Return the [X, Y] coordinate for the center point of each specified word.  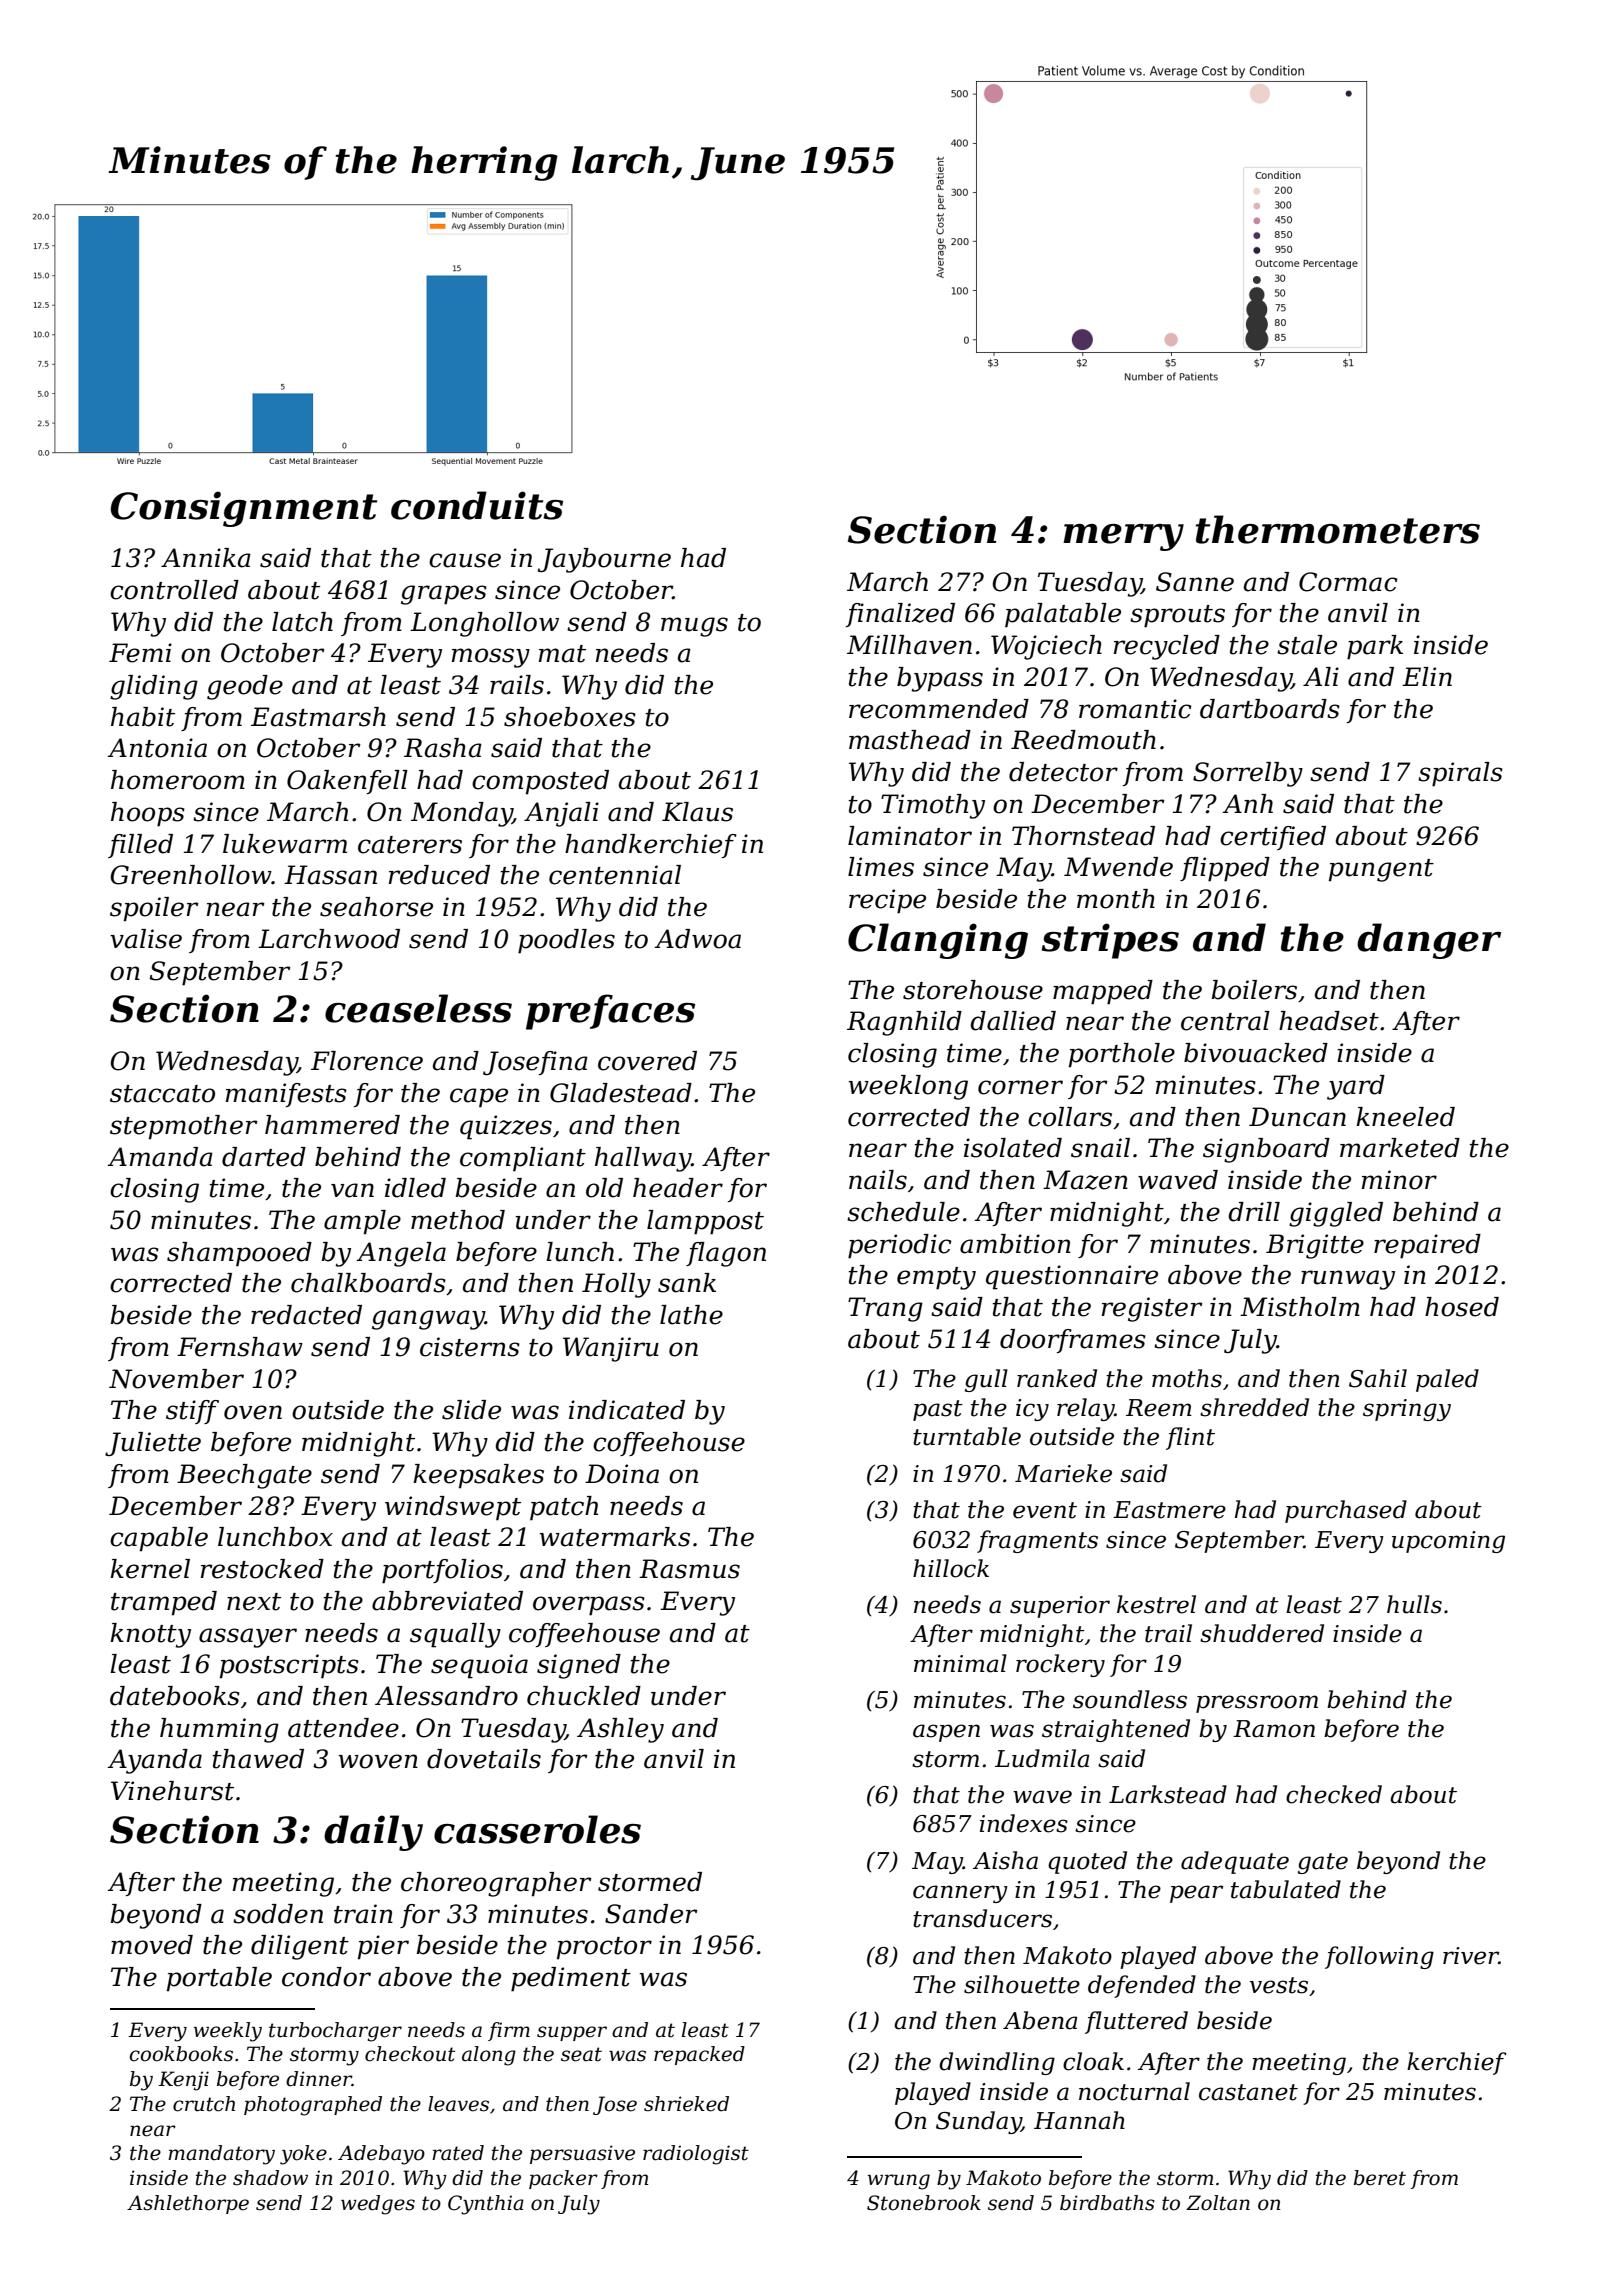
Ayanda [154, 1761]
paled [1447, 1380]
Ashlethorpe [188, 2204]
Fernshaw [240, 1347]
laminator [910, 836]
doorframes [1073, 1341]
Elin [1427, 676]
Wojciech [1046, 647]
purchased [1346, 1511]
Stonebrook [924, 2203]
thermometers [1338, 529]
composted [540, 782]
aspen [946, 1733]
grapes [444, 595]
